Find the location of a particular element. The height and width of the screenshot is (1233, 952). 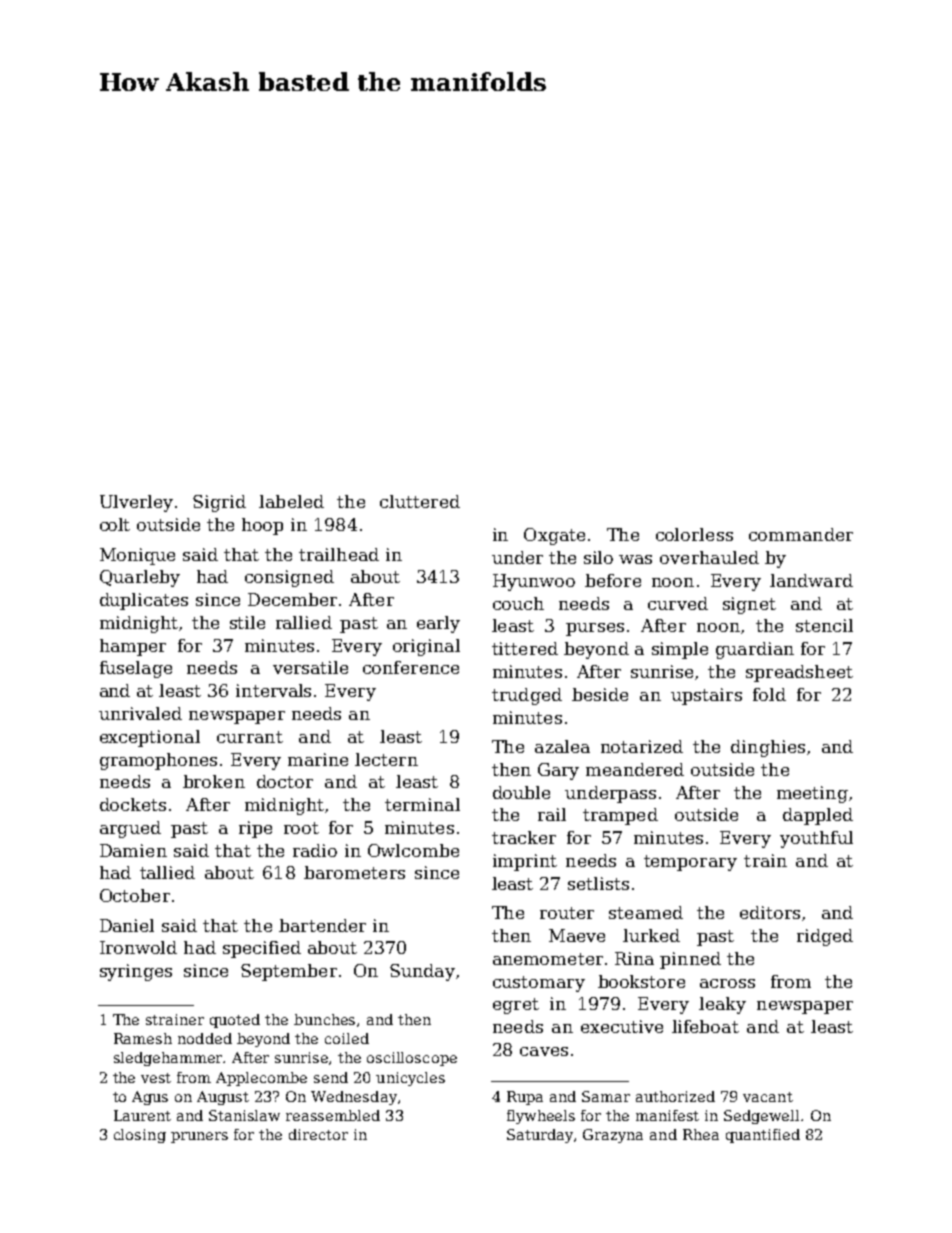

Sigrid is located at coordinates (219, 503).
